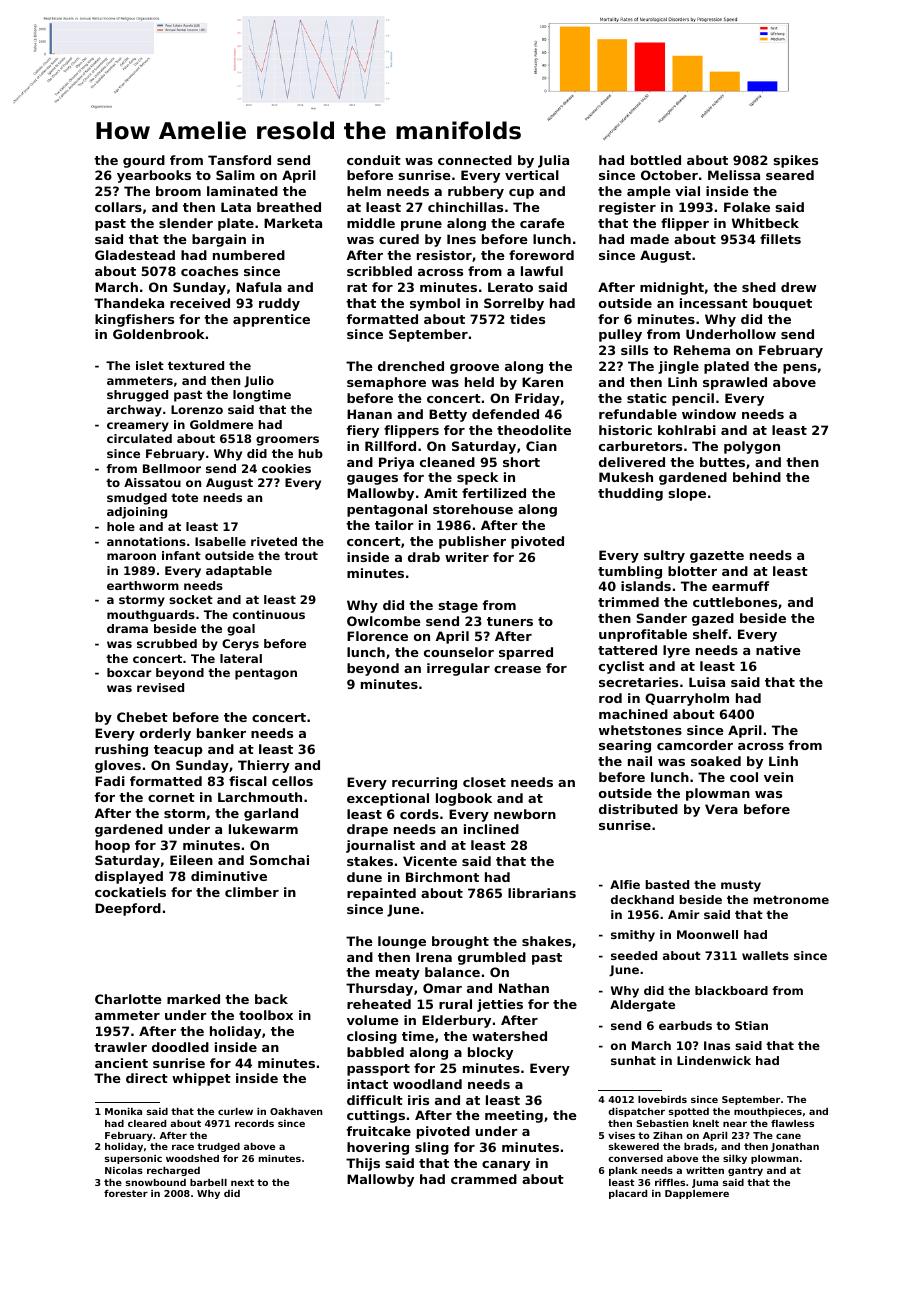 This document has width=924, height=1308. I want to click on banker, so click(221, 733).
